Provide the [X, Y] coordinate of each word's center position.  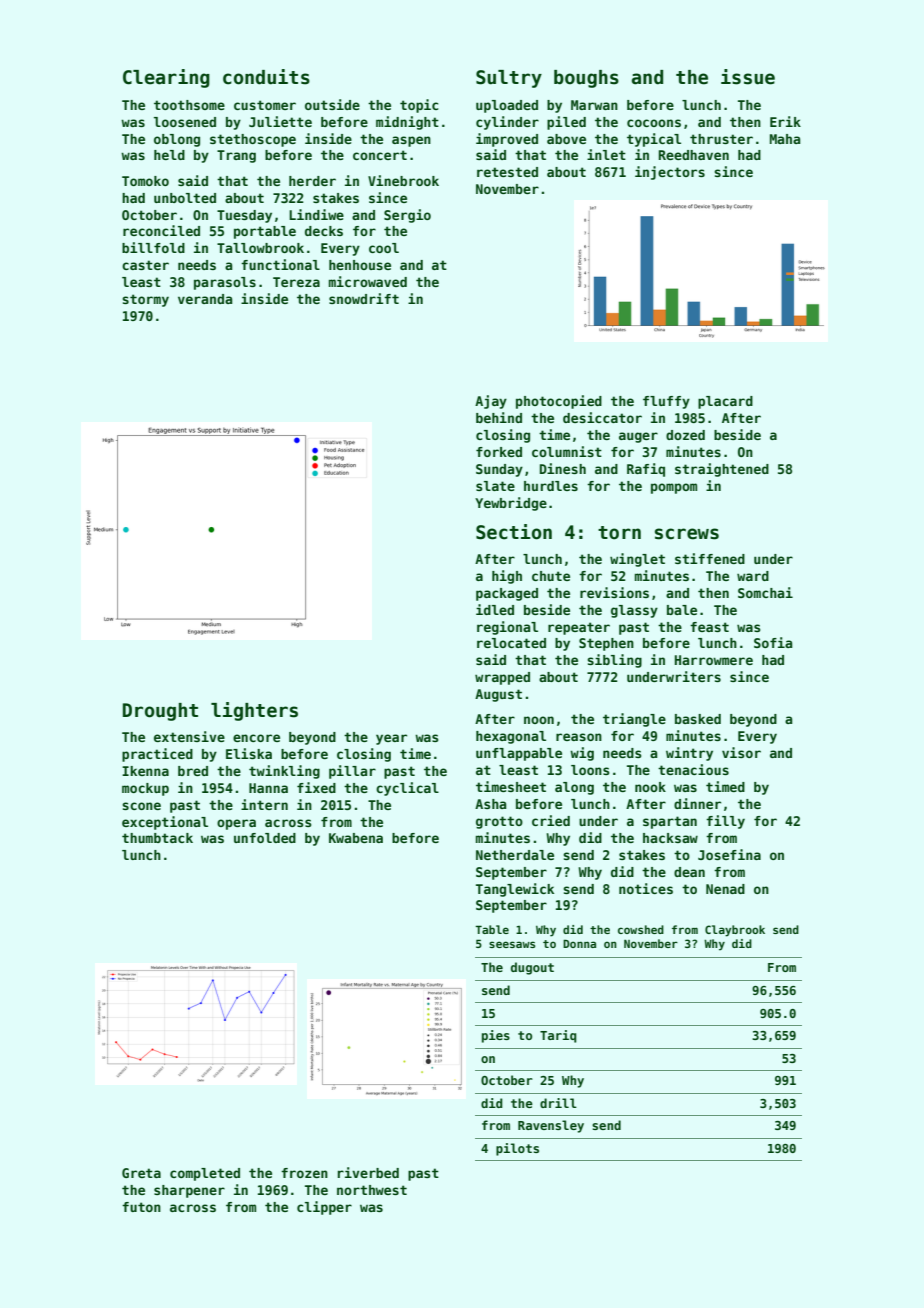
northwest [372, 1190]
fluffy [666, 402]
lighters [254, 711]
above [566, 139]
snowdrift [364, 298]
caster [145, 265]
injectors [670, 173]
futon [141, 1207]
